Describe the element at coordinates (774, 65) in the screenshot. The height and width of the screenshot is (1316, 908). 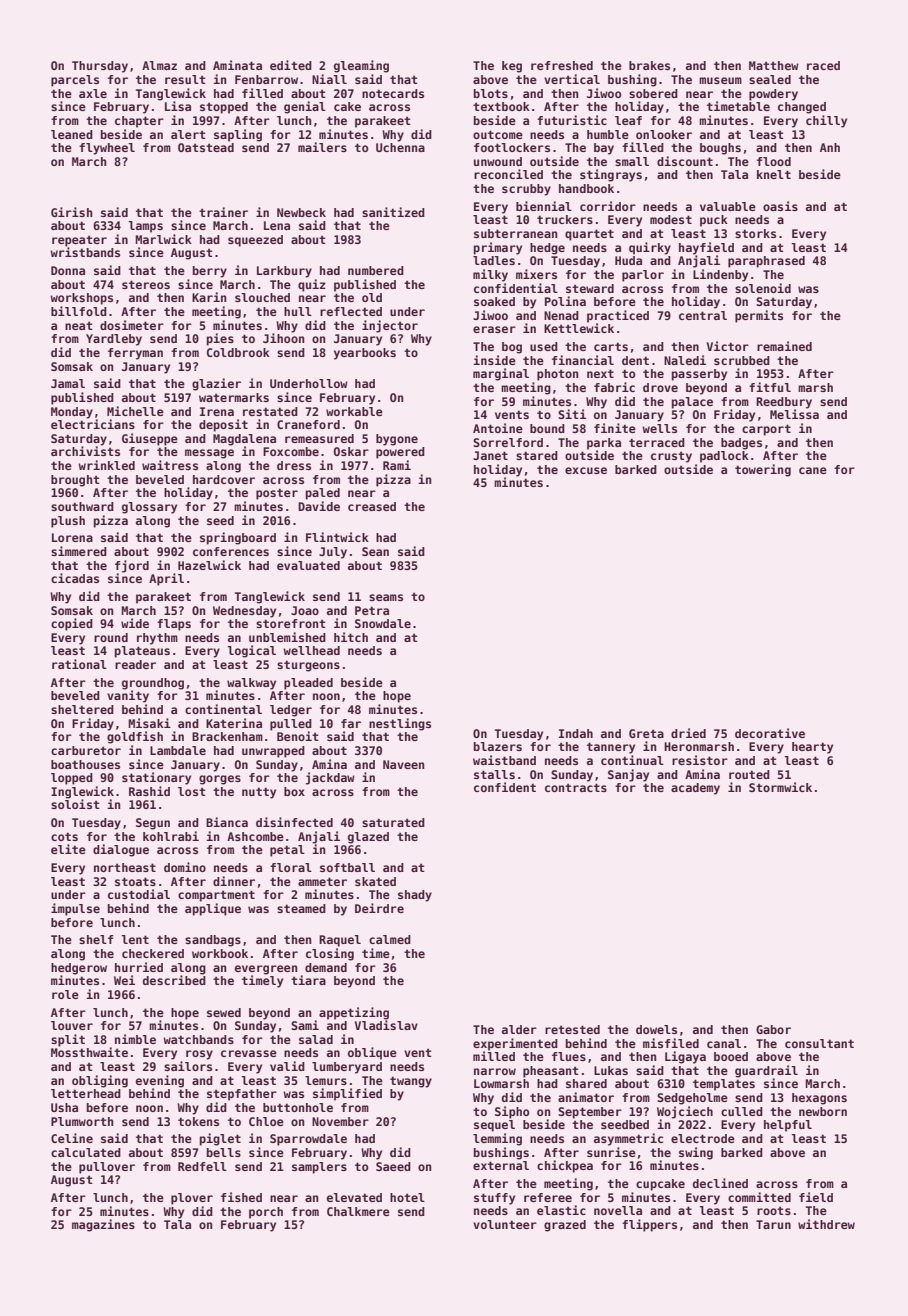
I see `Matthew` at that location.
